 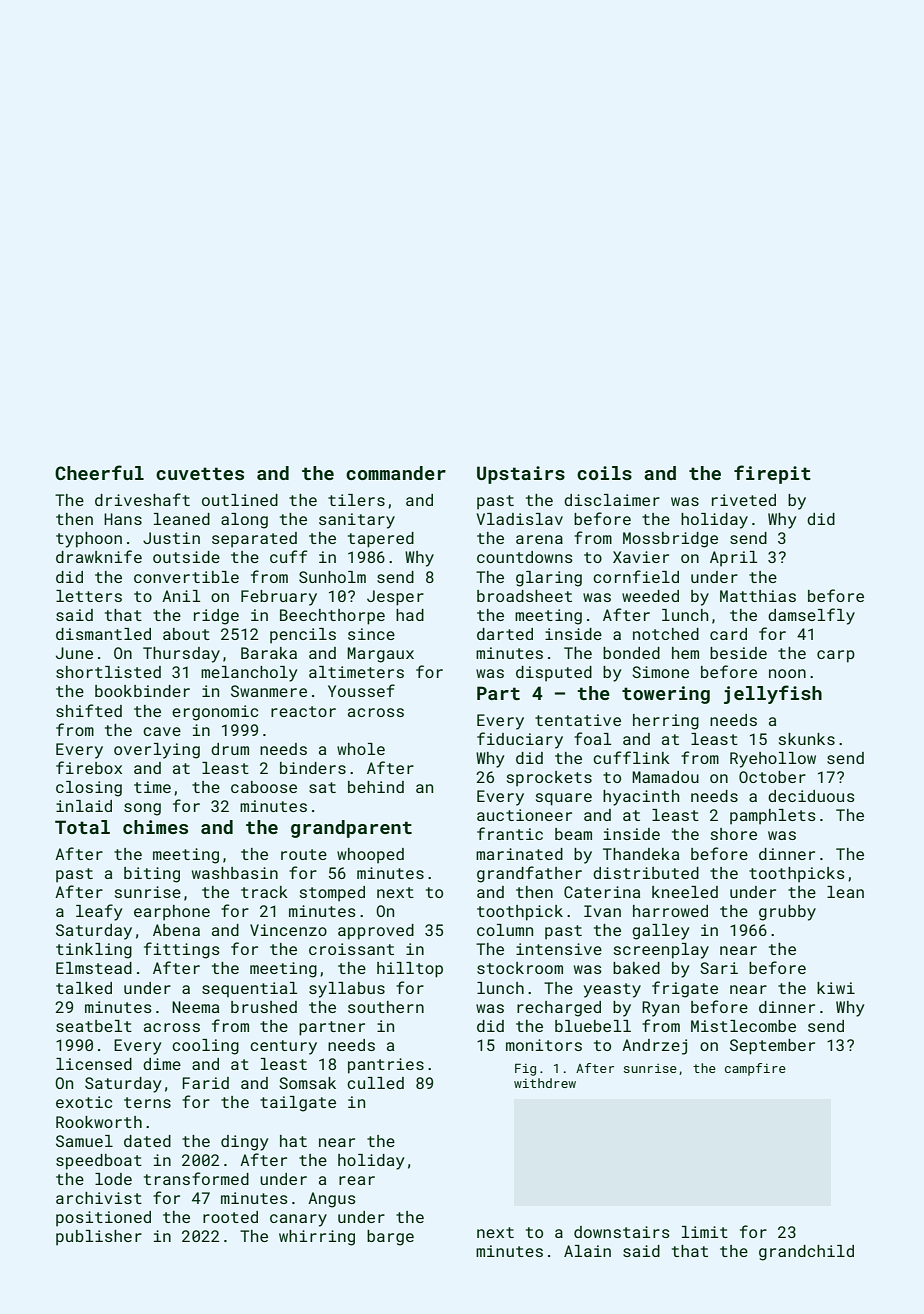 I want to click on grandparent, so click(x=351, y=829).
